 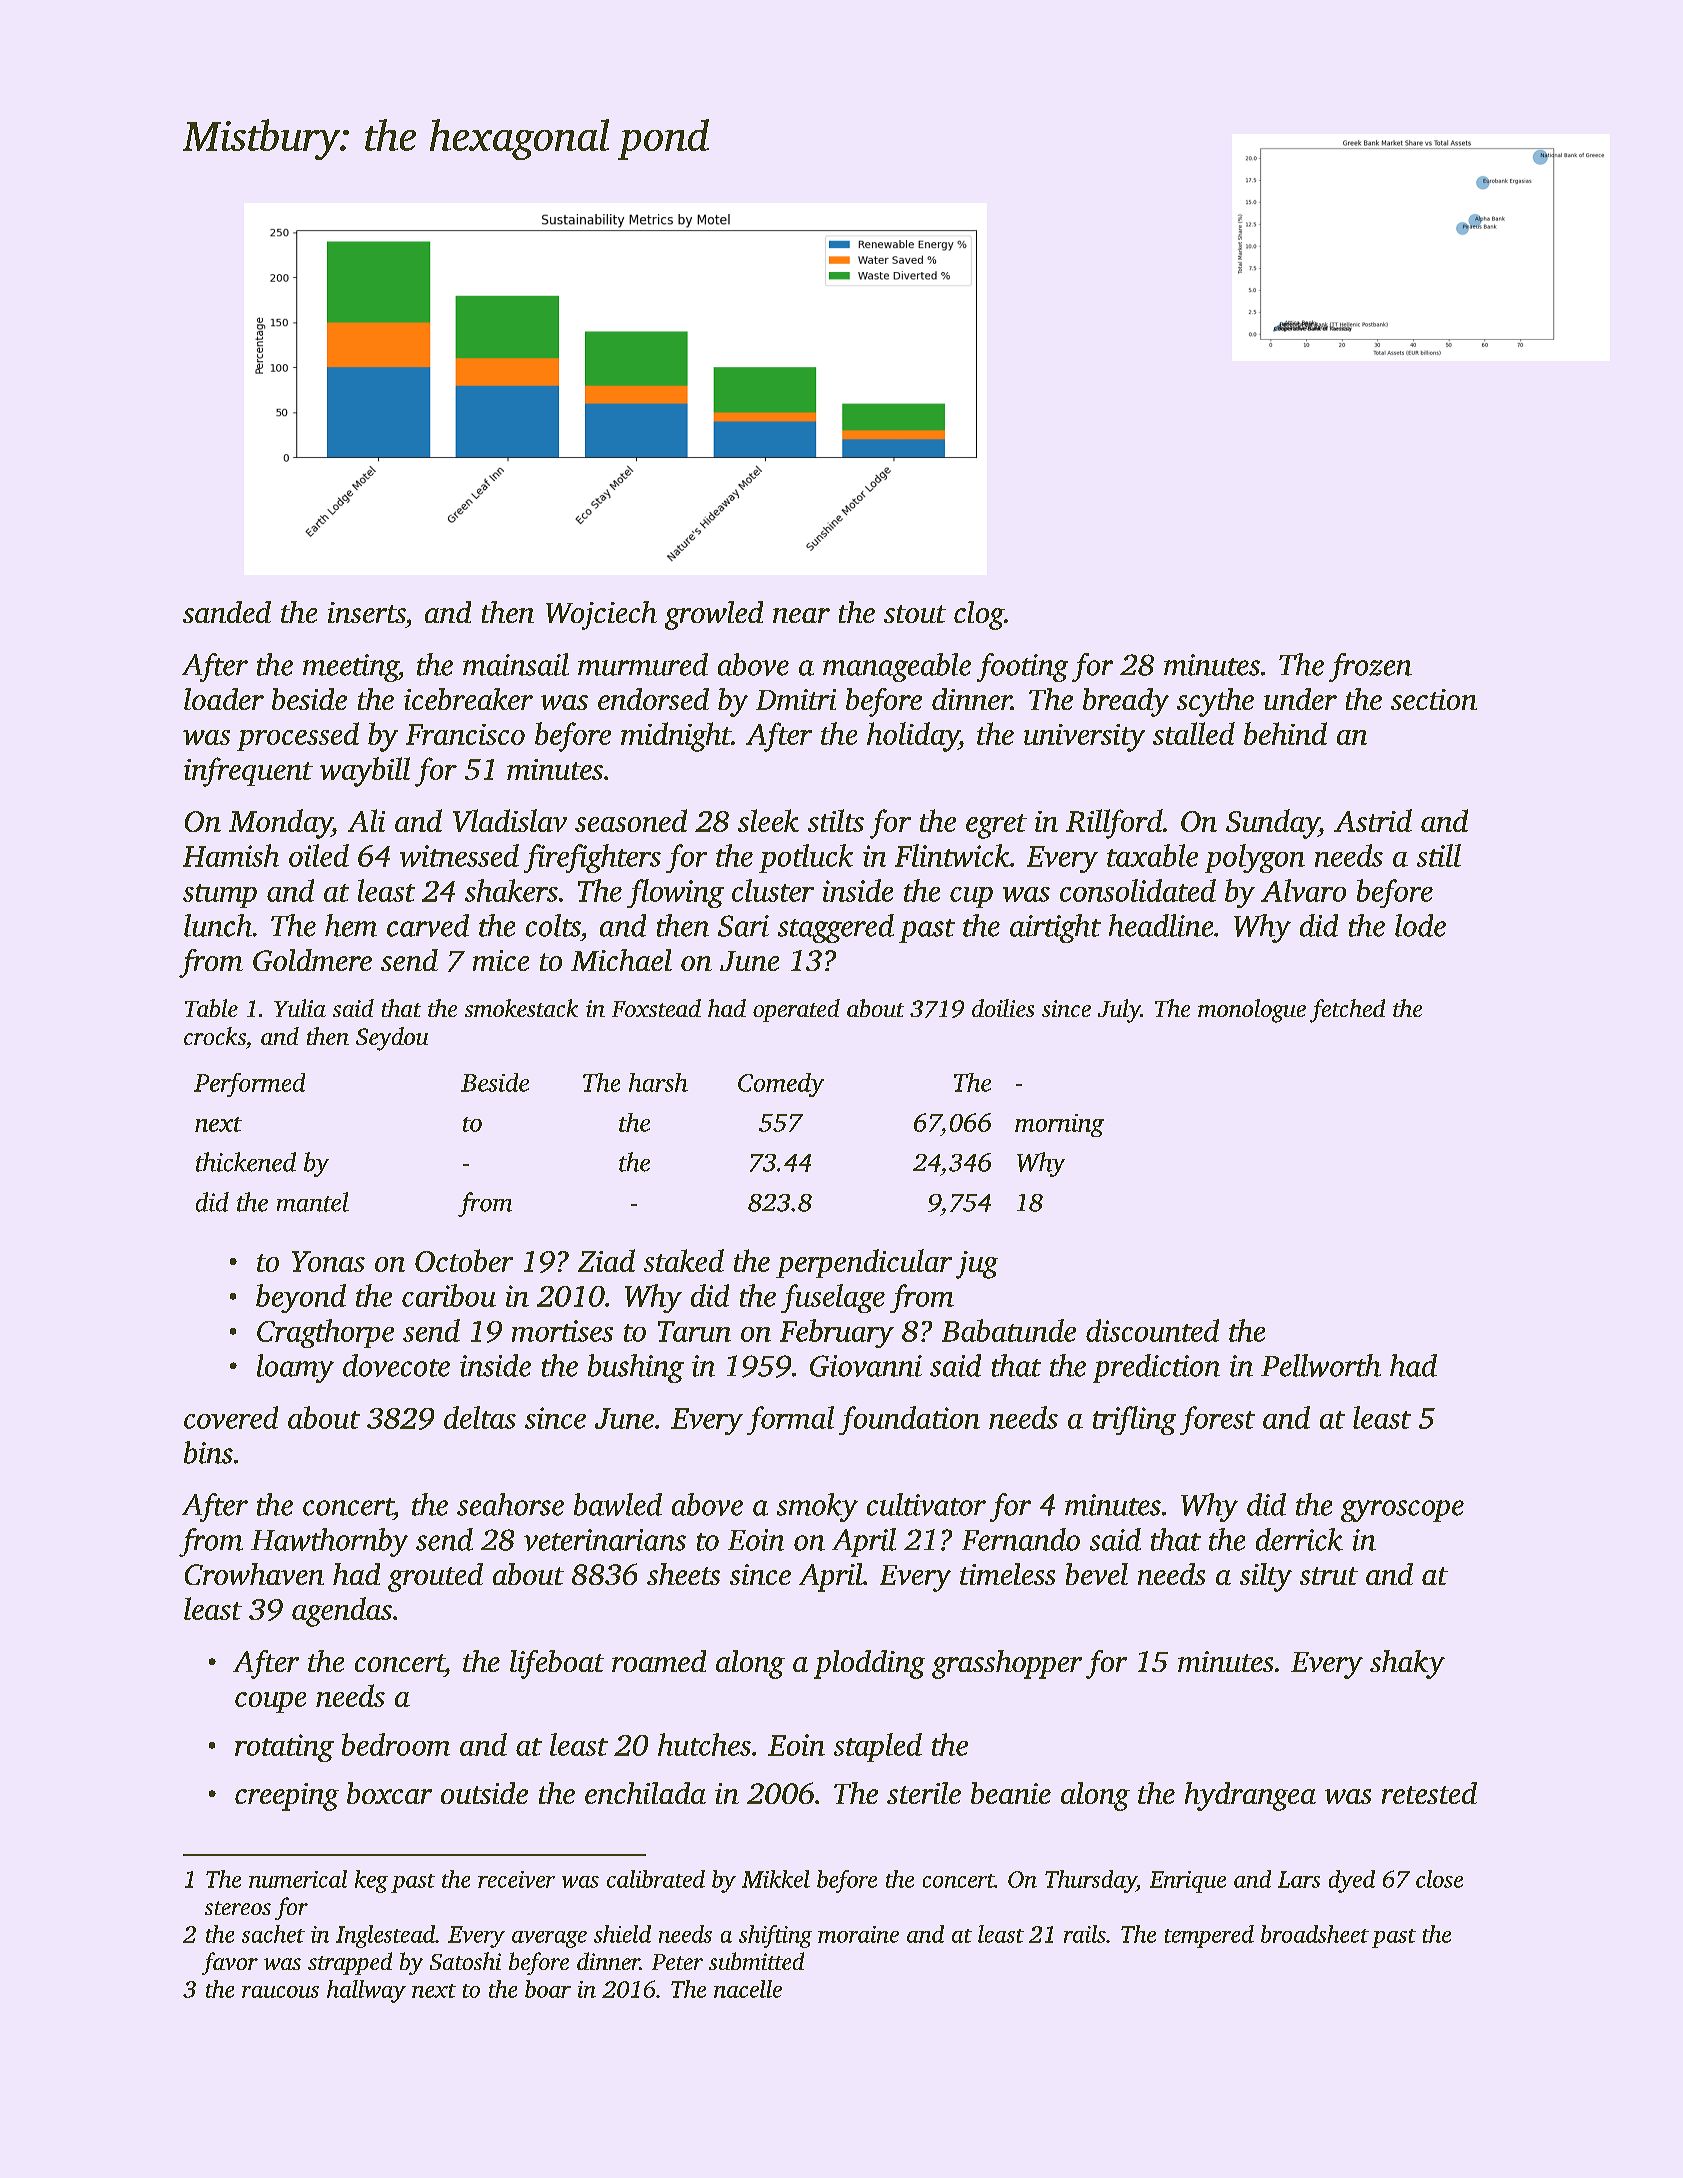 What do you see at coordinates (915, 614) in the screenshot?
I see `stout` at bounding box center [915, 614].
